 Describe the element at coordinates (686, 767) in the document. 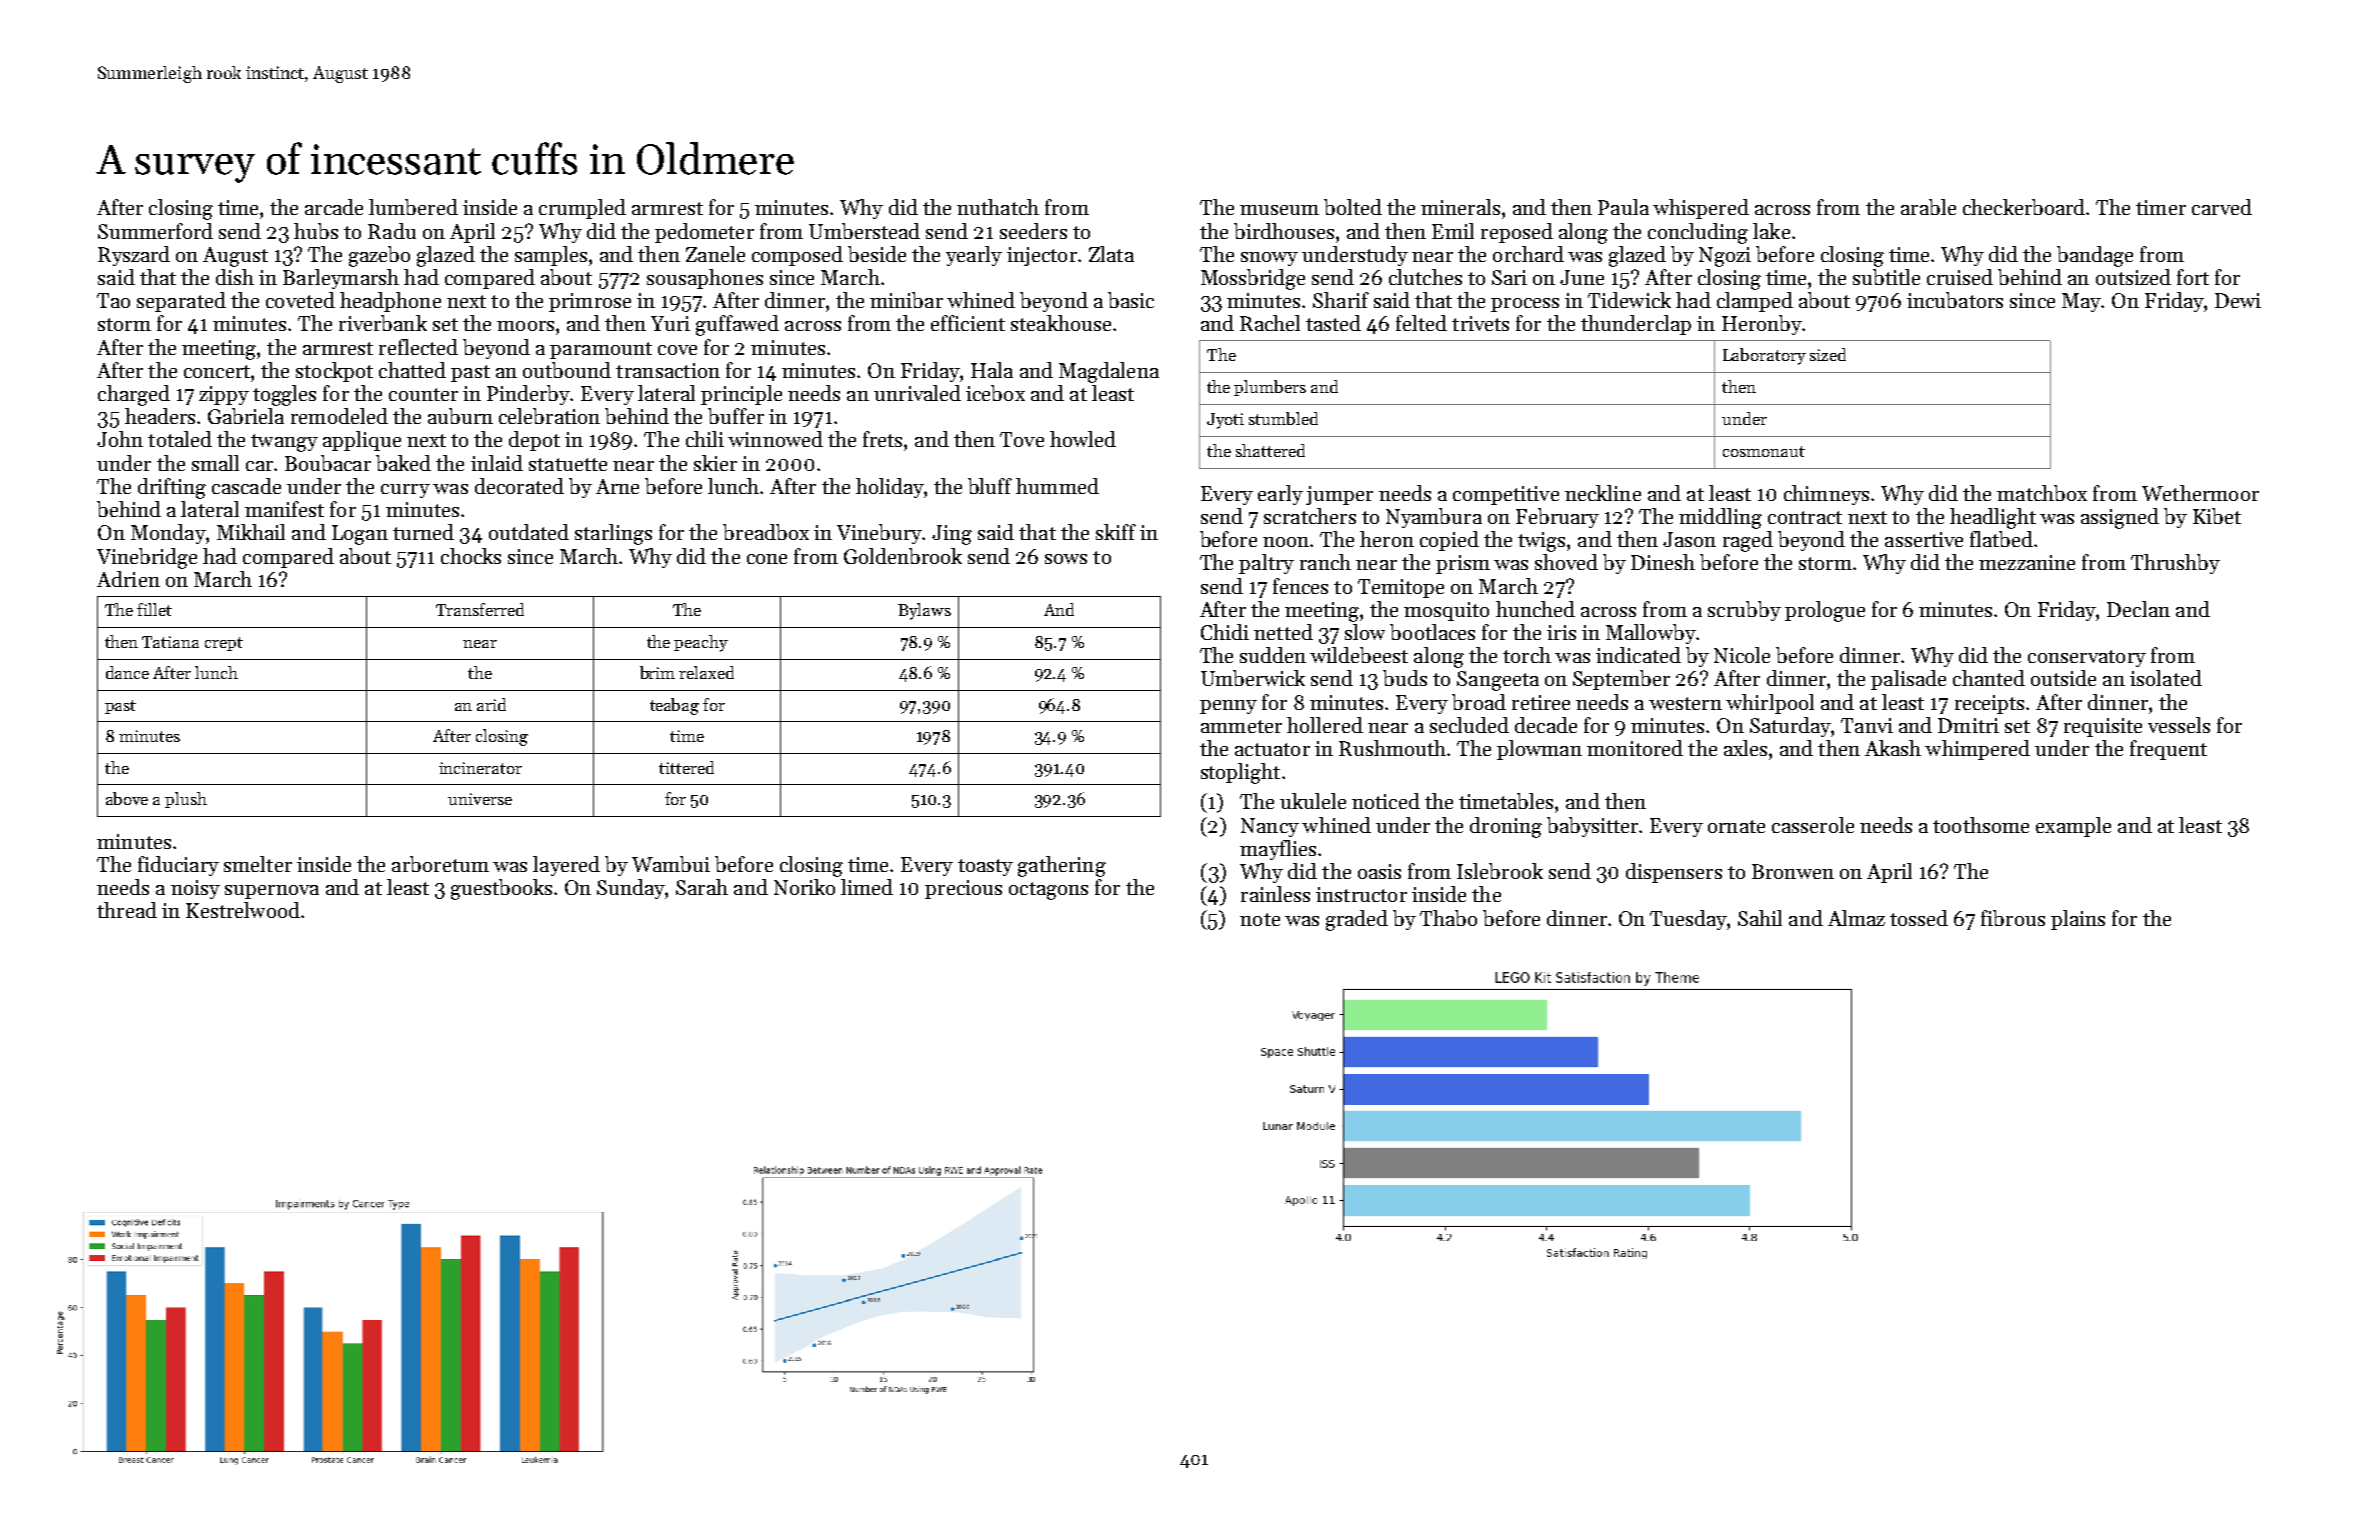

I see `tittered` at that location.
